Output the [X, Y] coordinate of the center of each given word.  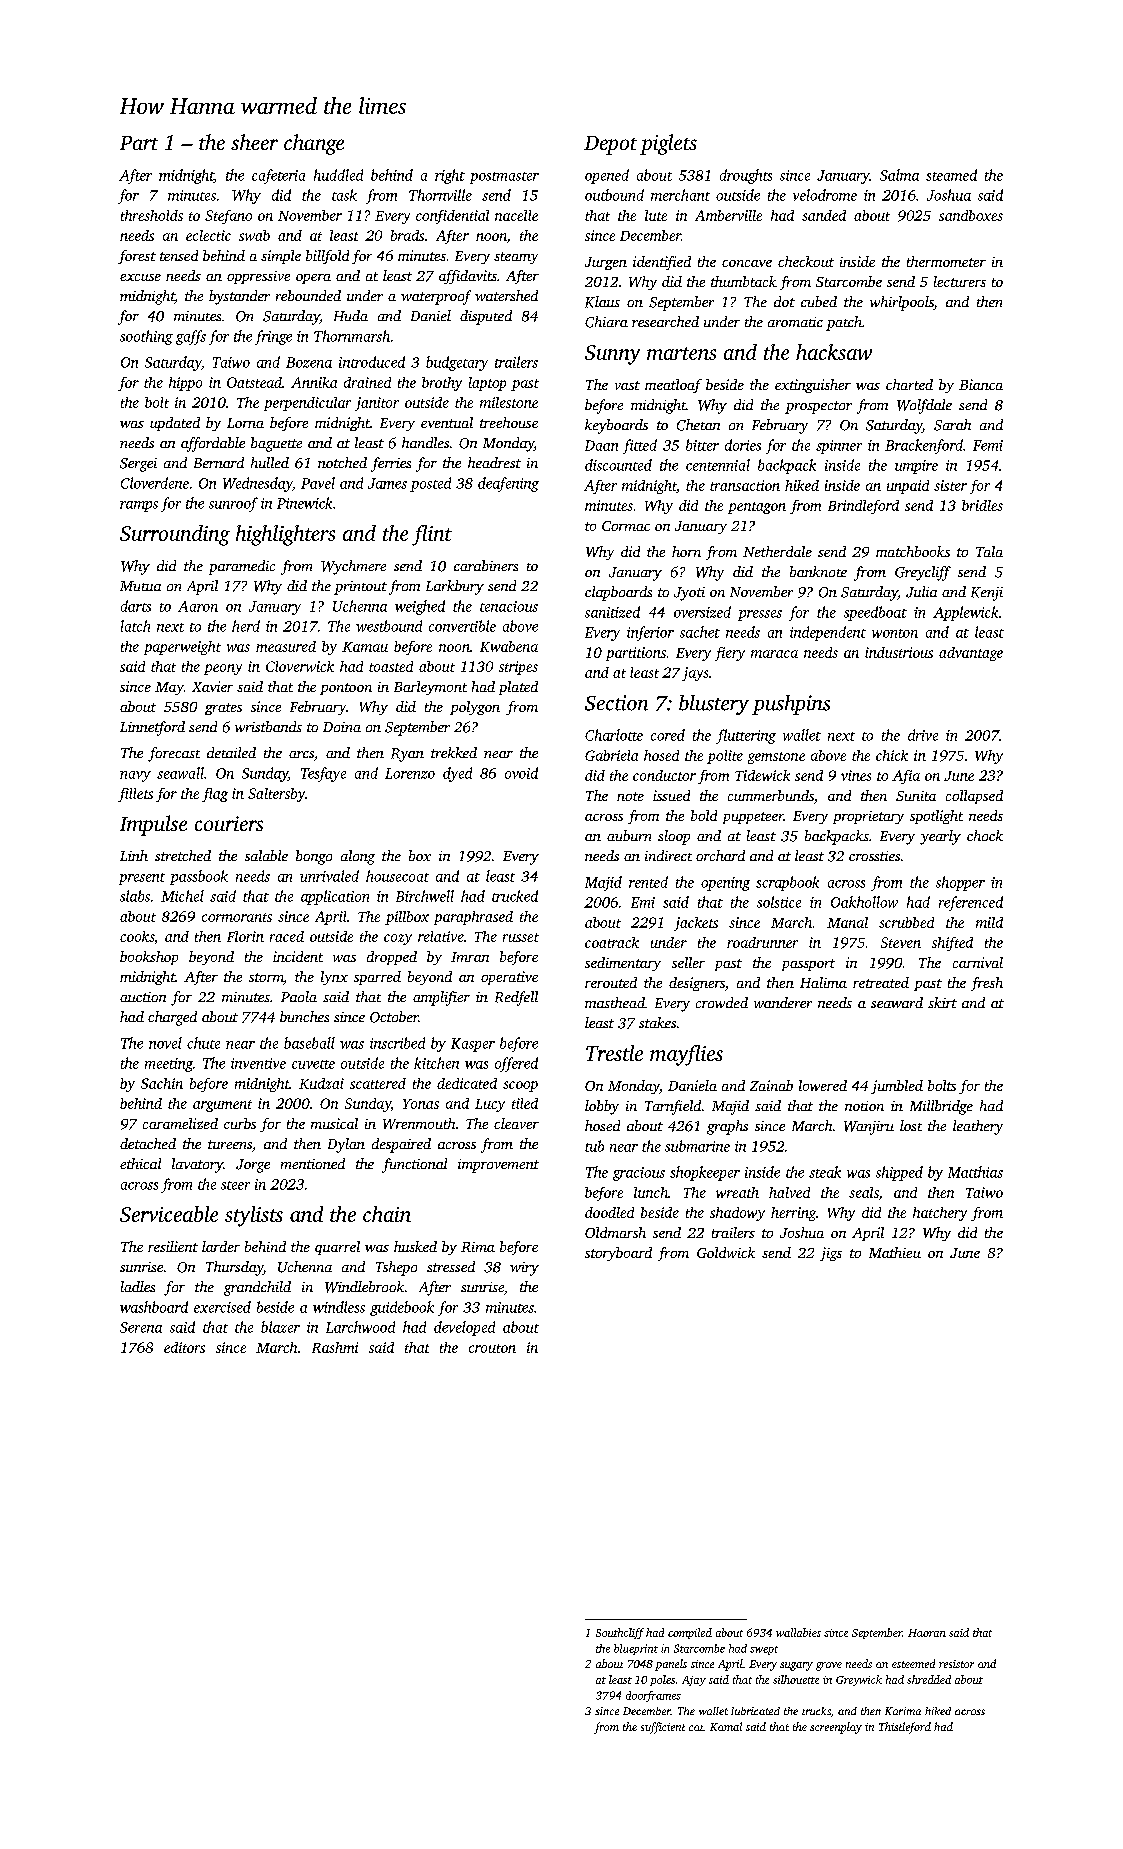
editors [184, 1347]
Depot [610, 145]
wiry [524, 1269]
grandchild [257, 1288]
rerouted [611, 982]
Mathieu [895, 1252]
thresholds [152, 215]
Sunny [612, 355]
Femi [988, 445]
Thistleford [905, 1728]
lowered [823, 1085]
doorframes [653, 1696]
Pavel [318, 483]
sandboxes [971, 215]
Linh [134, 855]
